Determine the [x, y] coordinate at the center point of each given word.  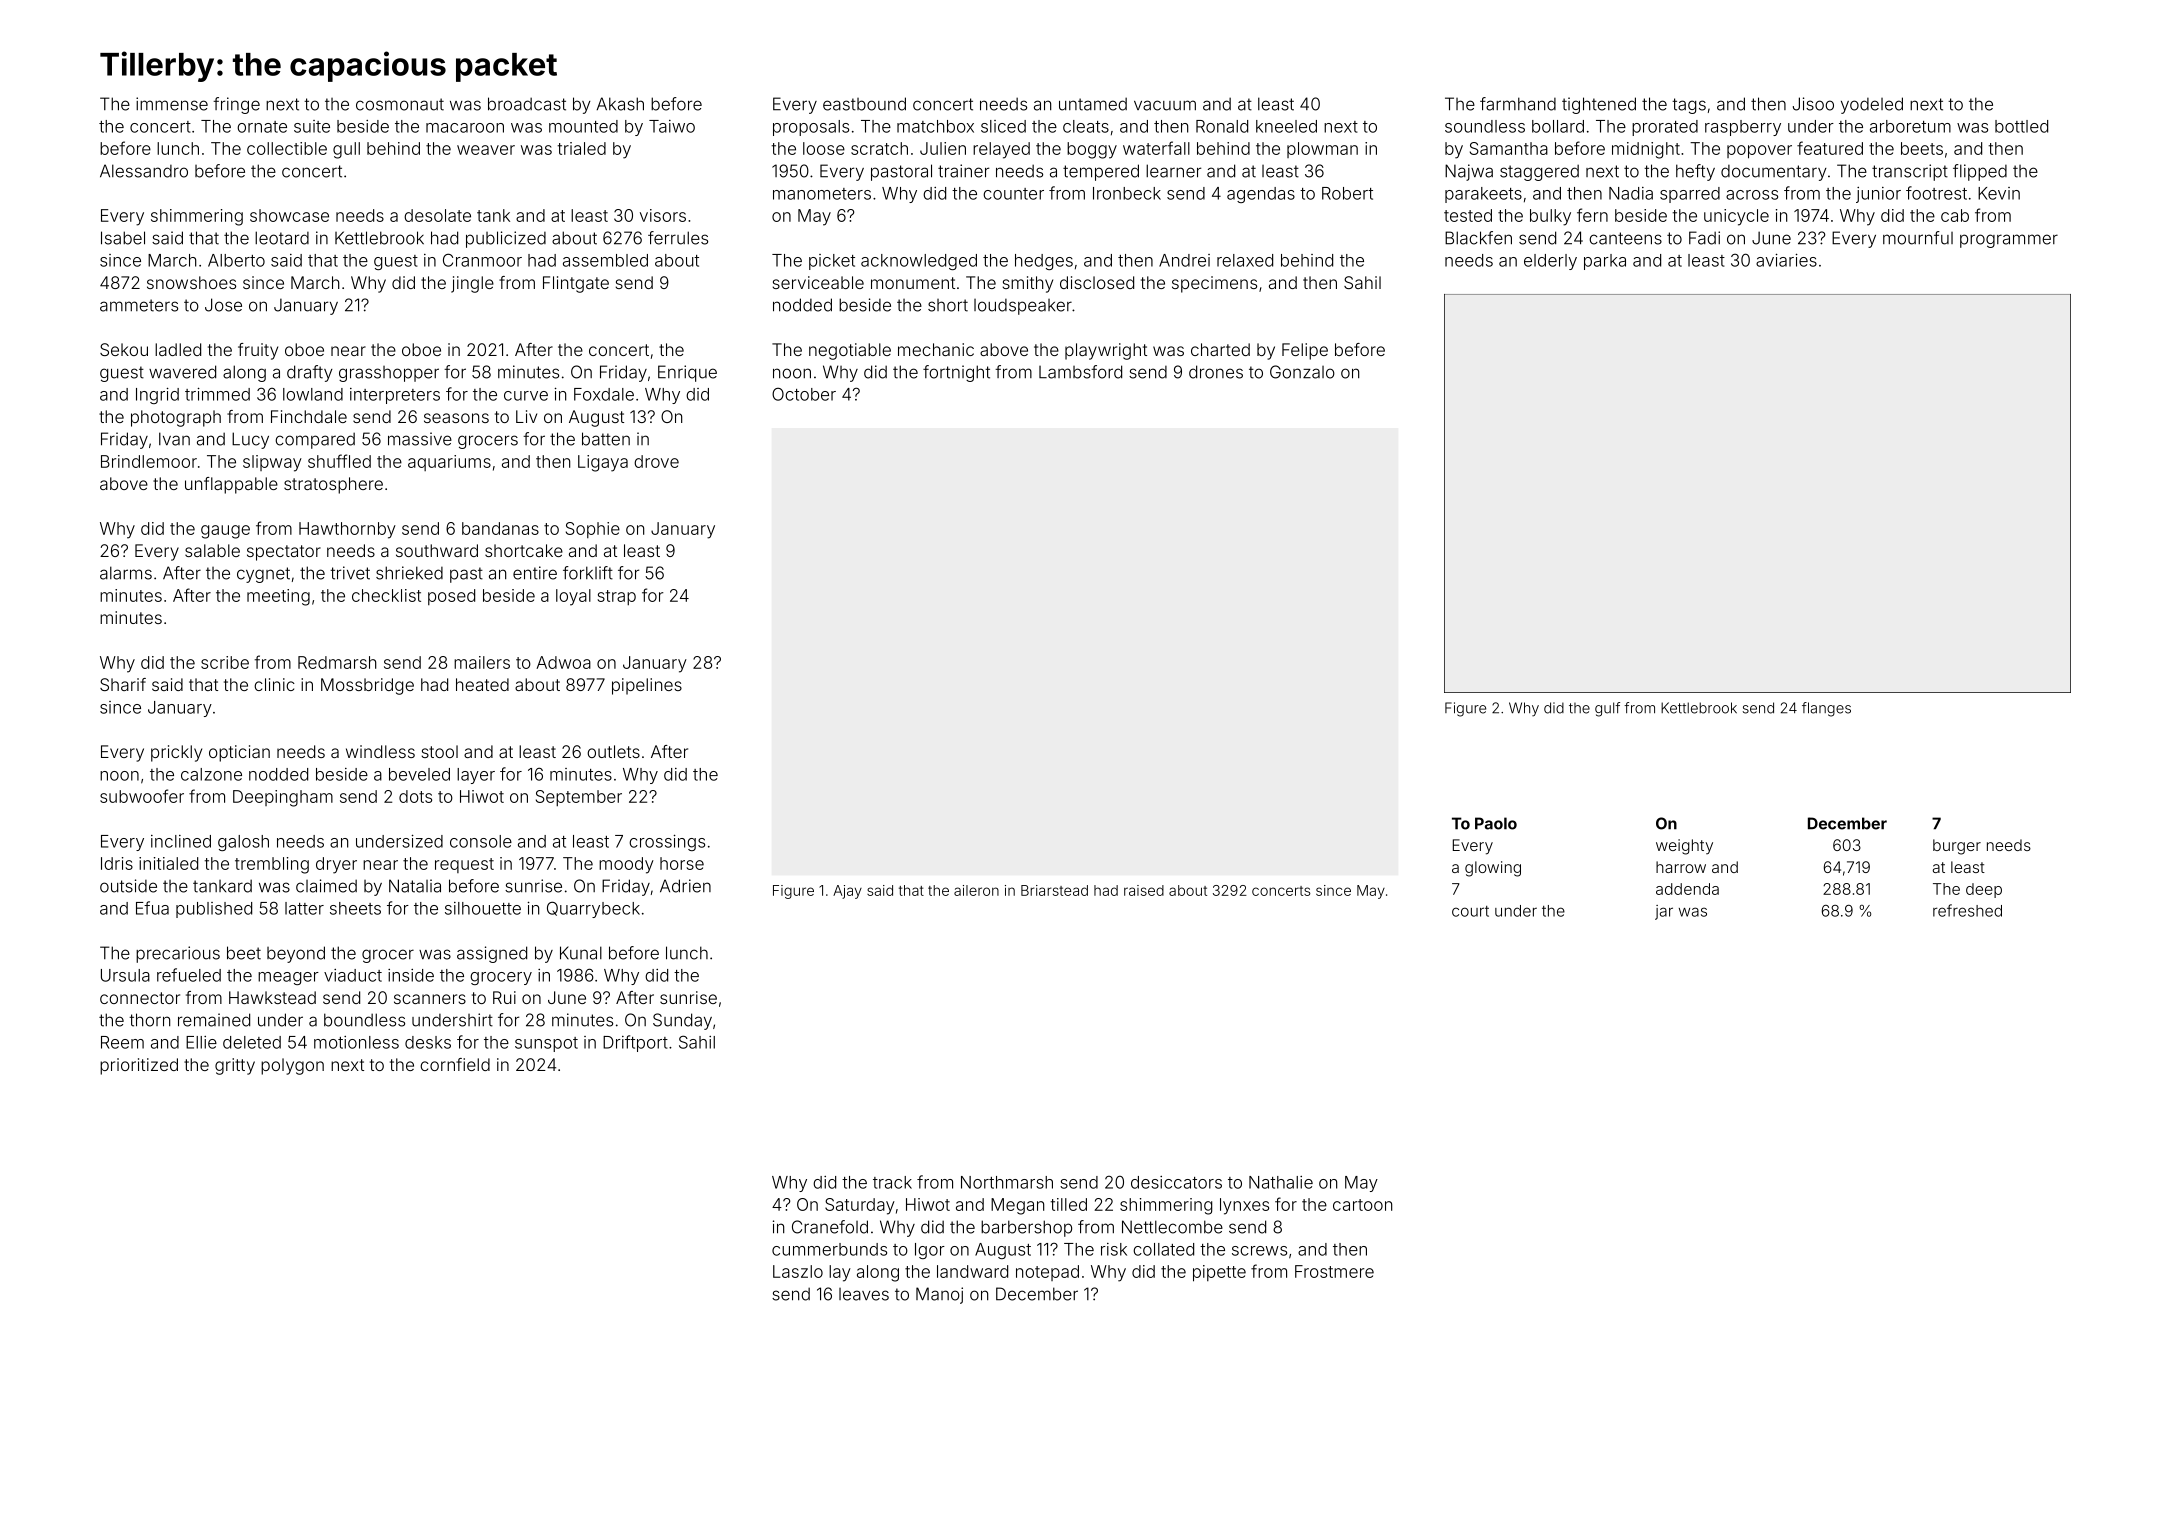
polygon [292, 1066]
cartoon [1362, 1205]
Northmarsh [1007, 1182]
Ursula [125, 975]
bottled [2021, 126]
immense [172, 104]
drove [656, 461]
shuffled [339, 461]
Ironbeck [1127, 193]
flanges [1826, 709]
